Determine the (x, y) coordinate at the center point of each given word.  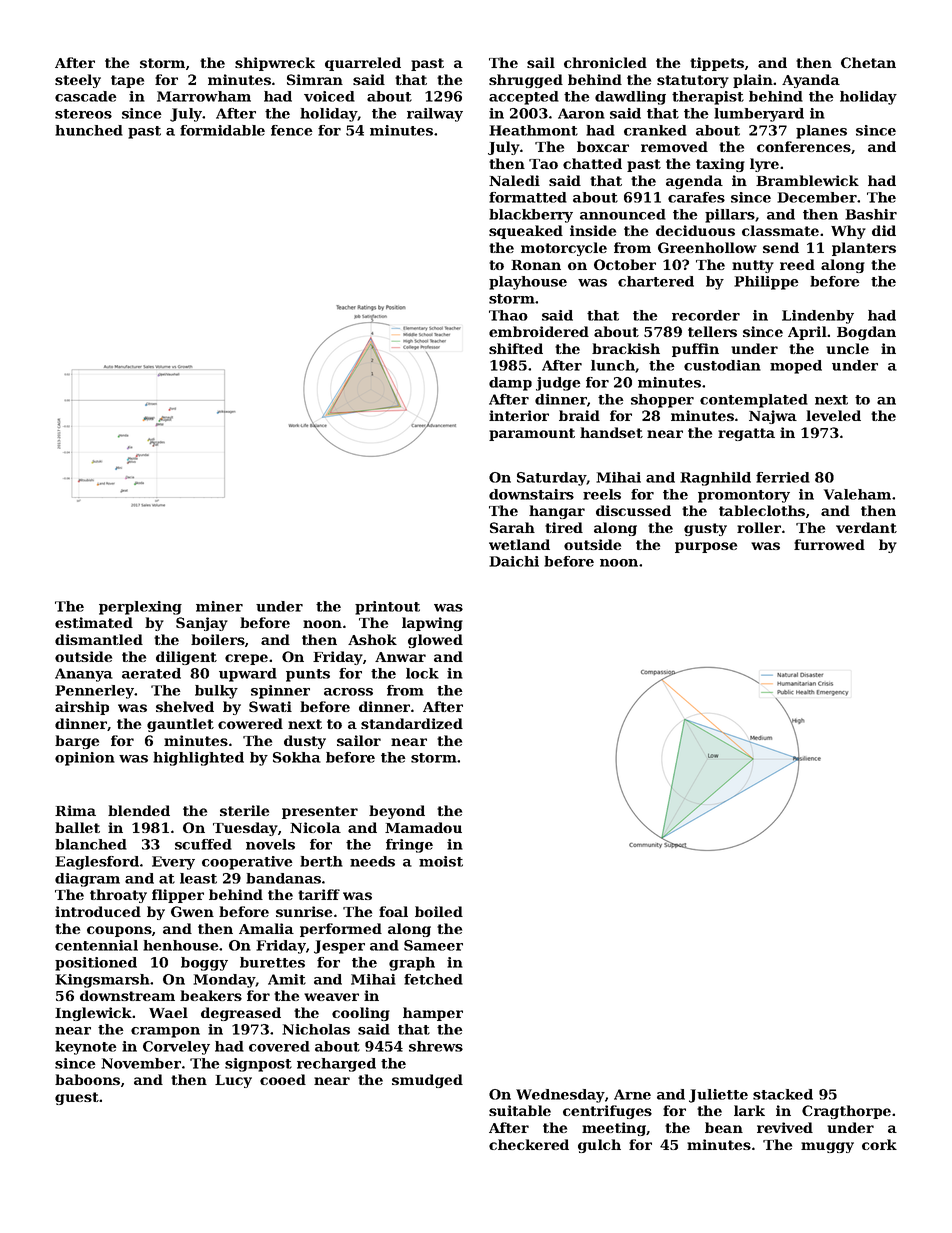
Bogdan (866, 333)
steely (78, 81)
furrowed (829, 544)
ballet (77, 827)
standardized (412, 723)
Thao (508, 315)
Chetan (868, 62)
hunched (89, 130)
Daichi (514, 561)
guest (77, 1098)
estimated (94, 622)
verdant (866, 527)
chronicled (605, 62)
